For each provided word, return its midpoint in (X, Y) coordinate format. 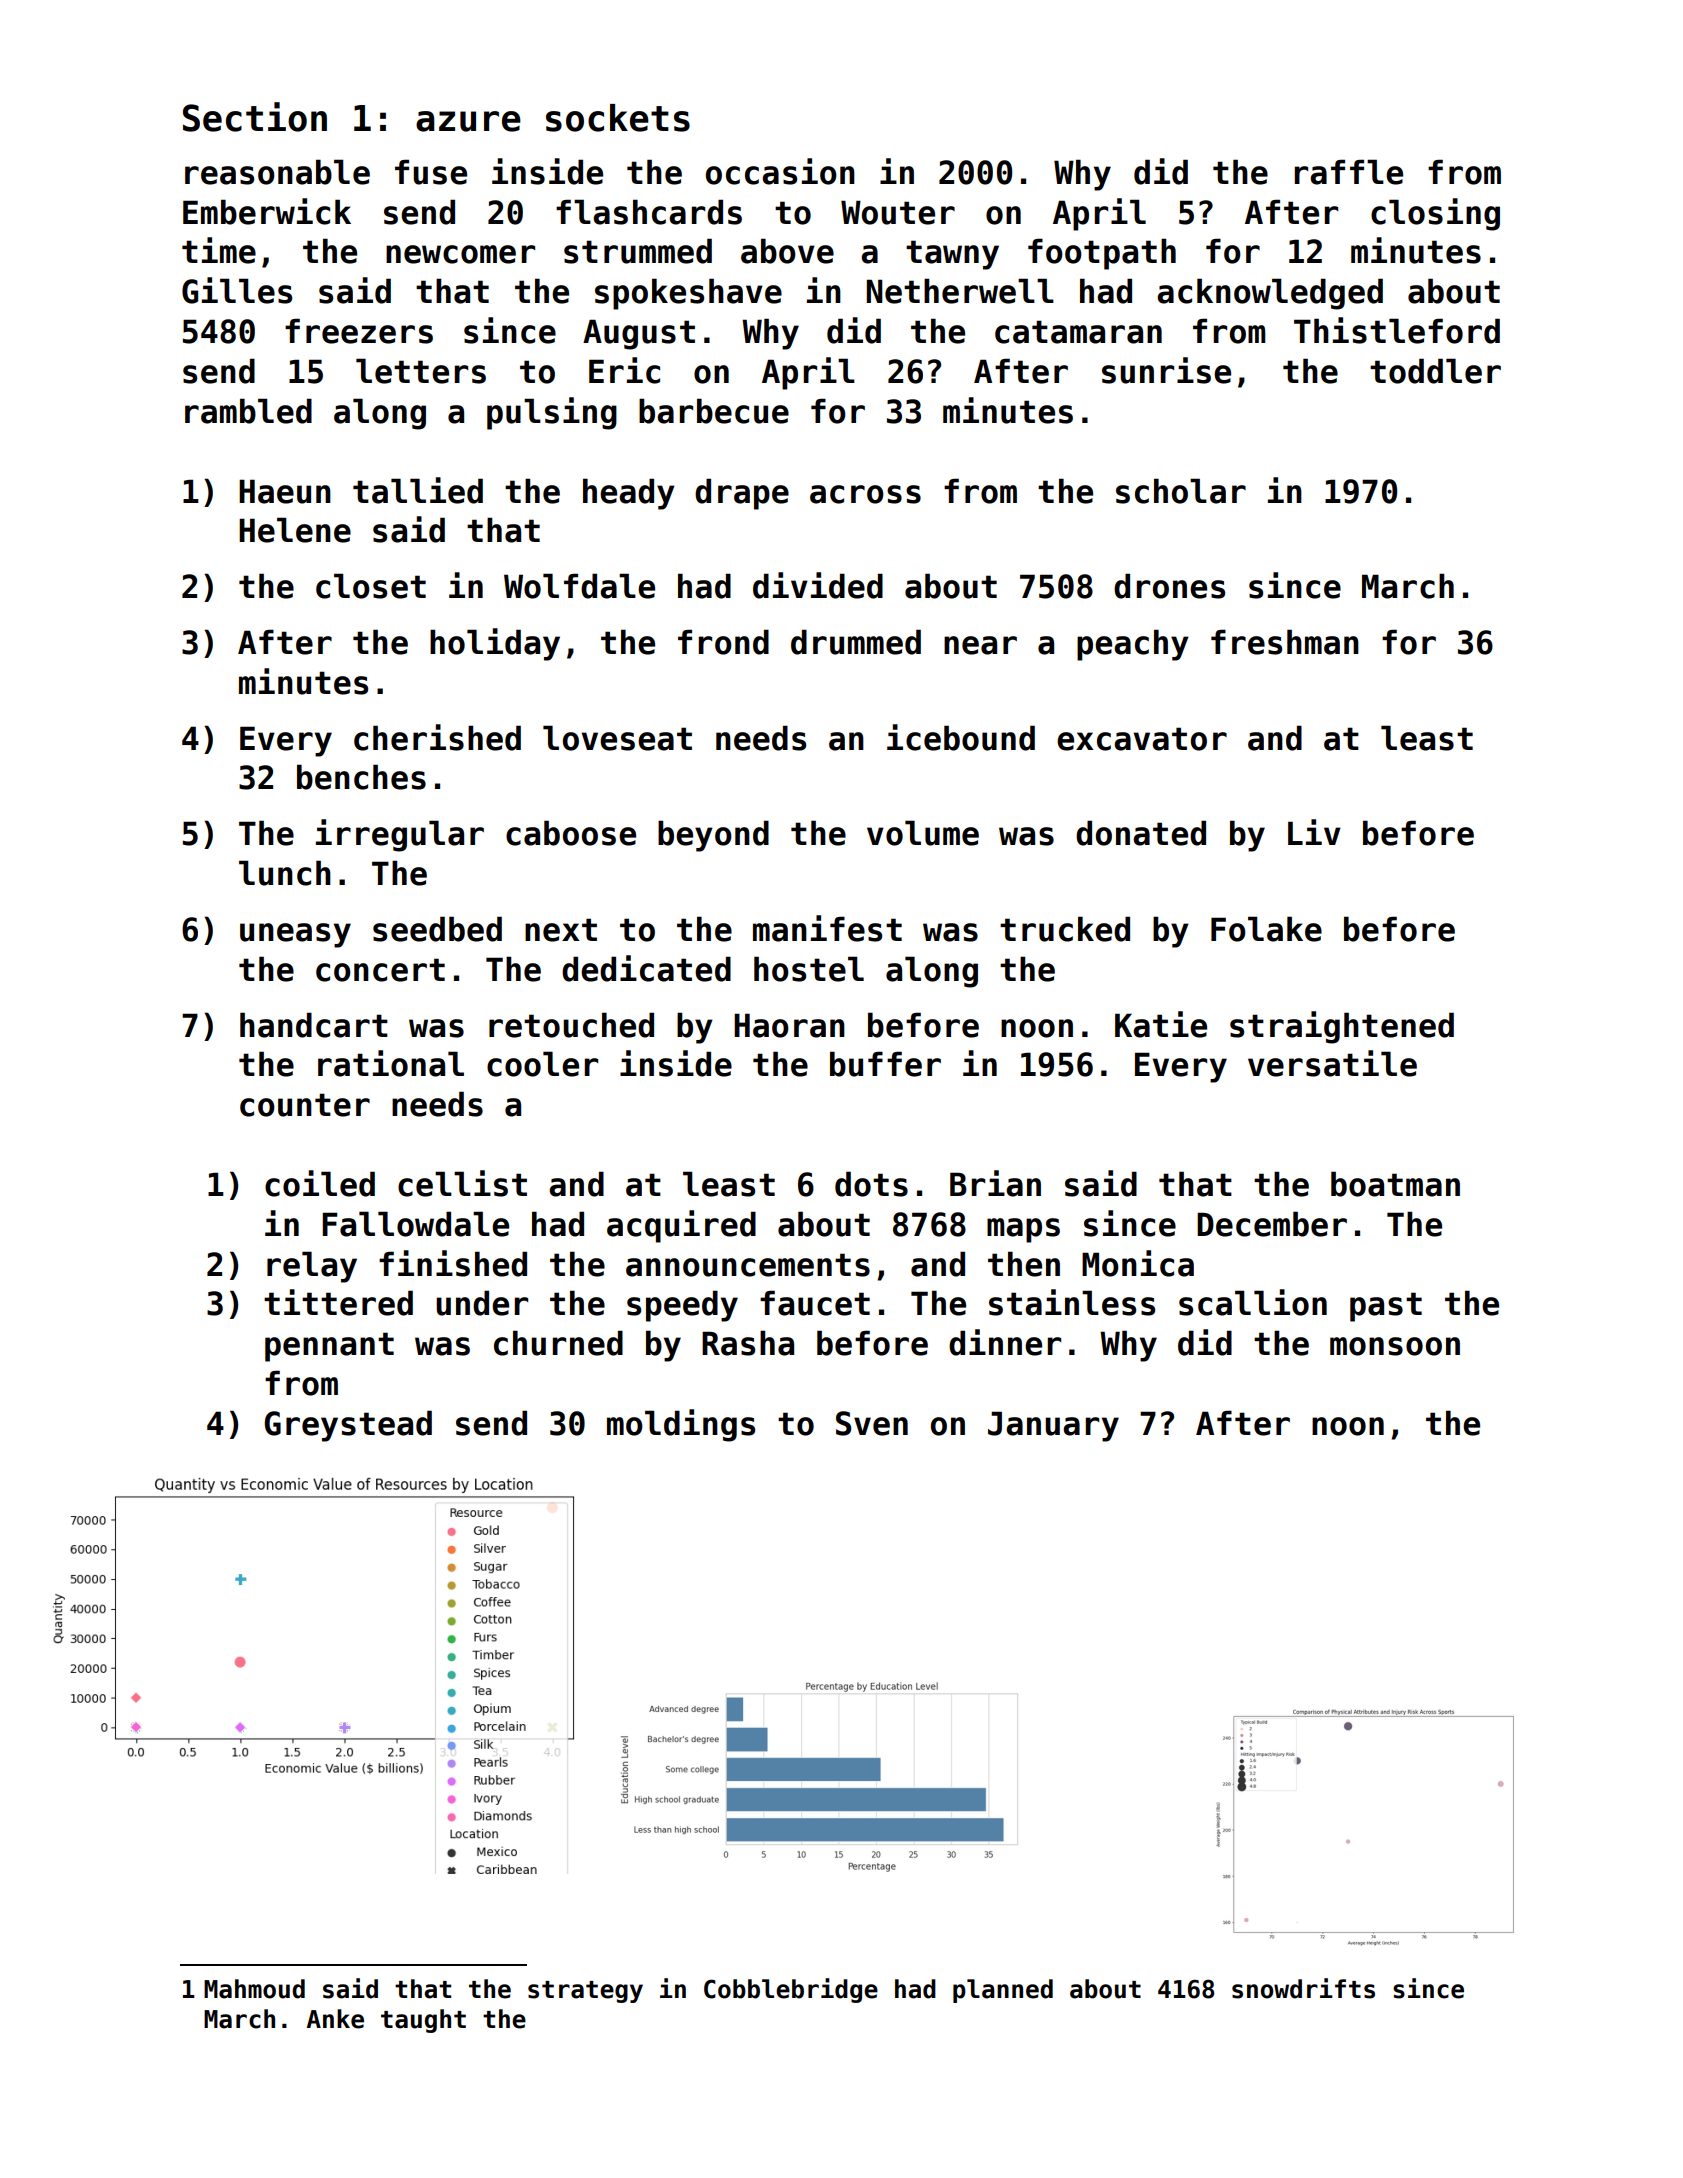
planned (1003, 1991)
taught (423, 2021)
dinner (1005, 1342)
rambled (248, 411)
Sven (872, 1423)
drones (1169, 586)
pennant (329, 1347)
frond (723, 642)
